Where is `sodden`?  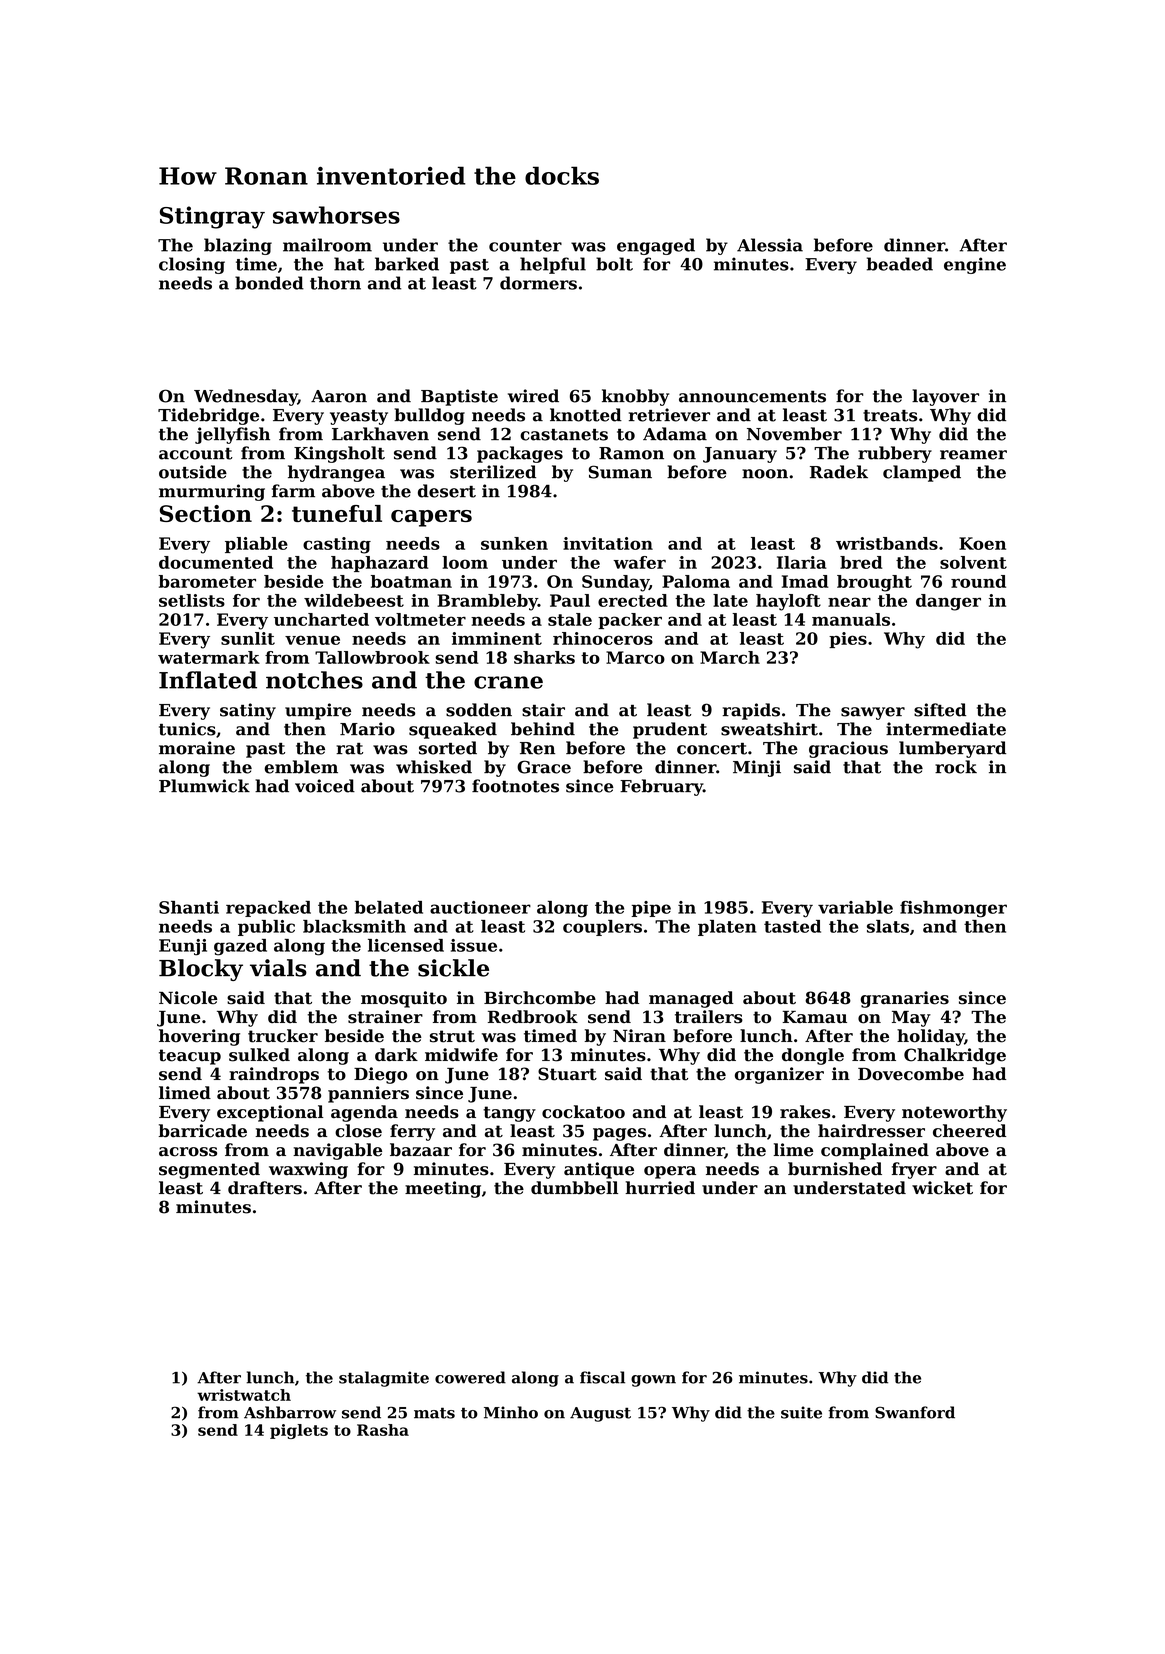
sodden is located at coordinates (479, 710).
